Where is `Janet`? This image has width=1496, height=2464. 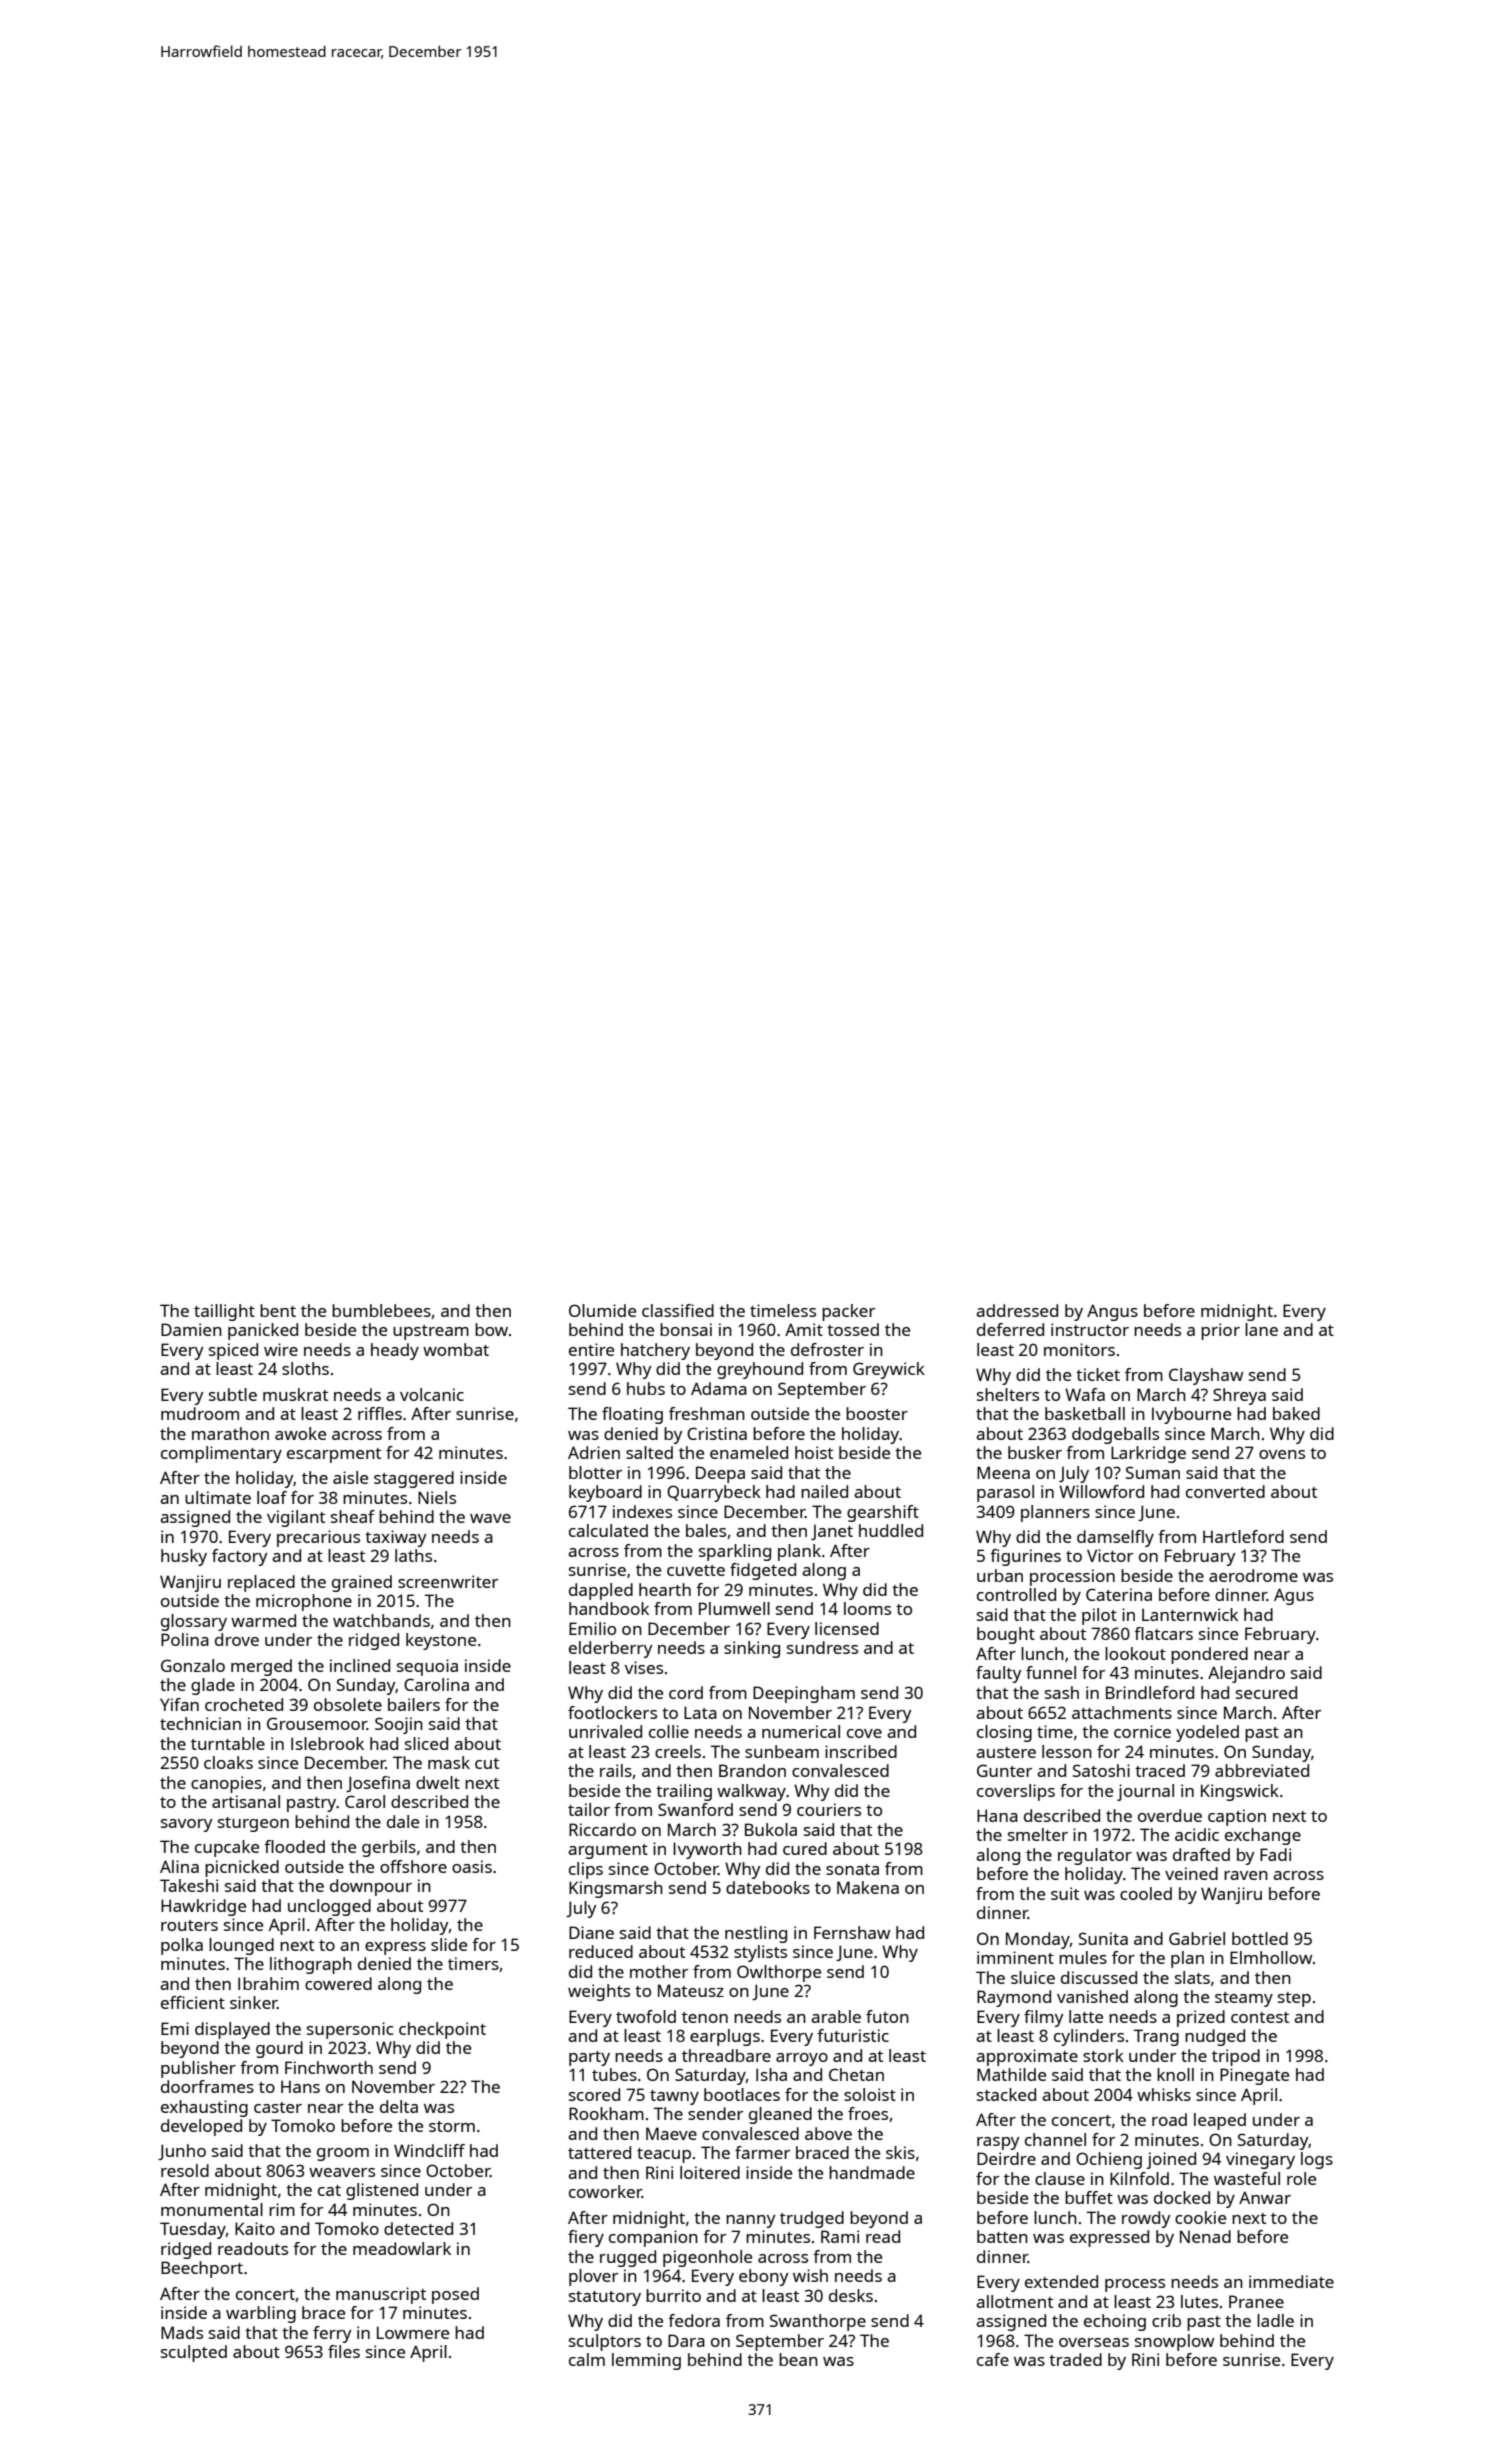 Janet is located at coordinates (832, 1532).
